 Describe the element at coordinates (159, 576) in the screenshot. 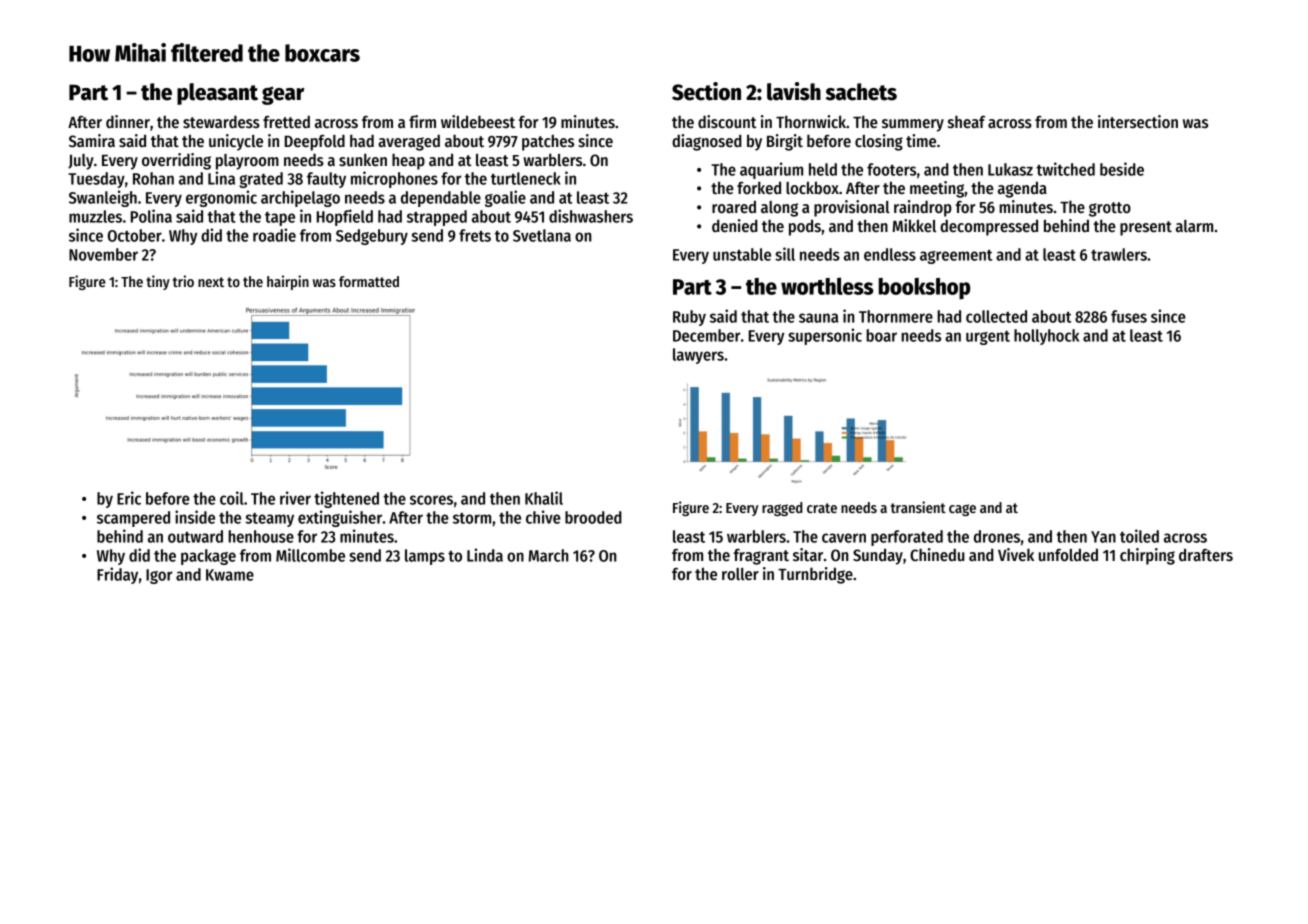

I see `Igor` at that location.
